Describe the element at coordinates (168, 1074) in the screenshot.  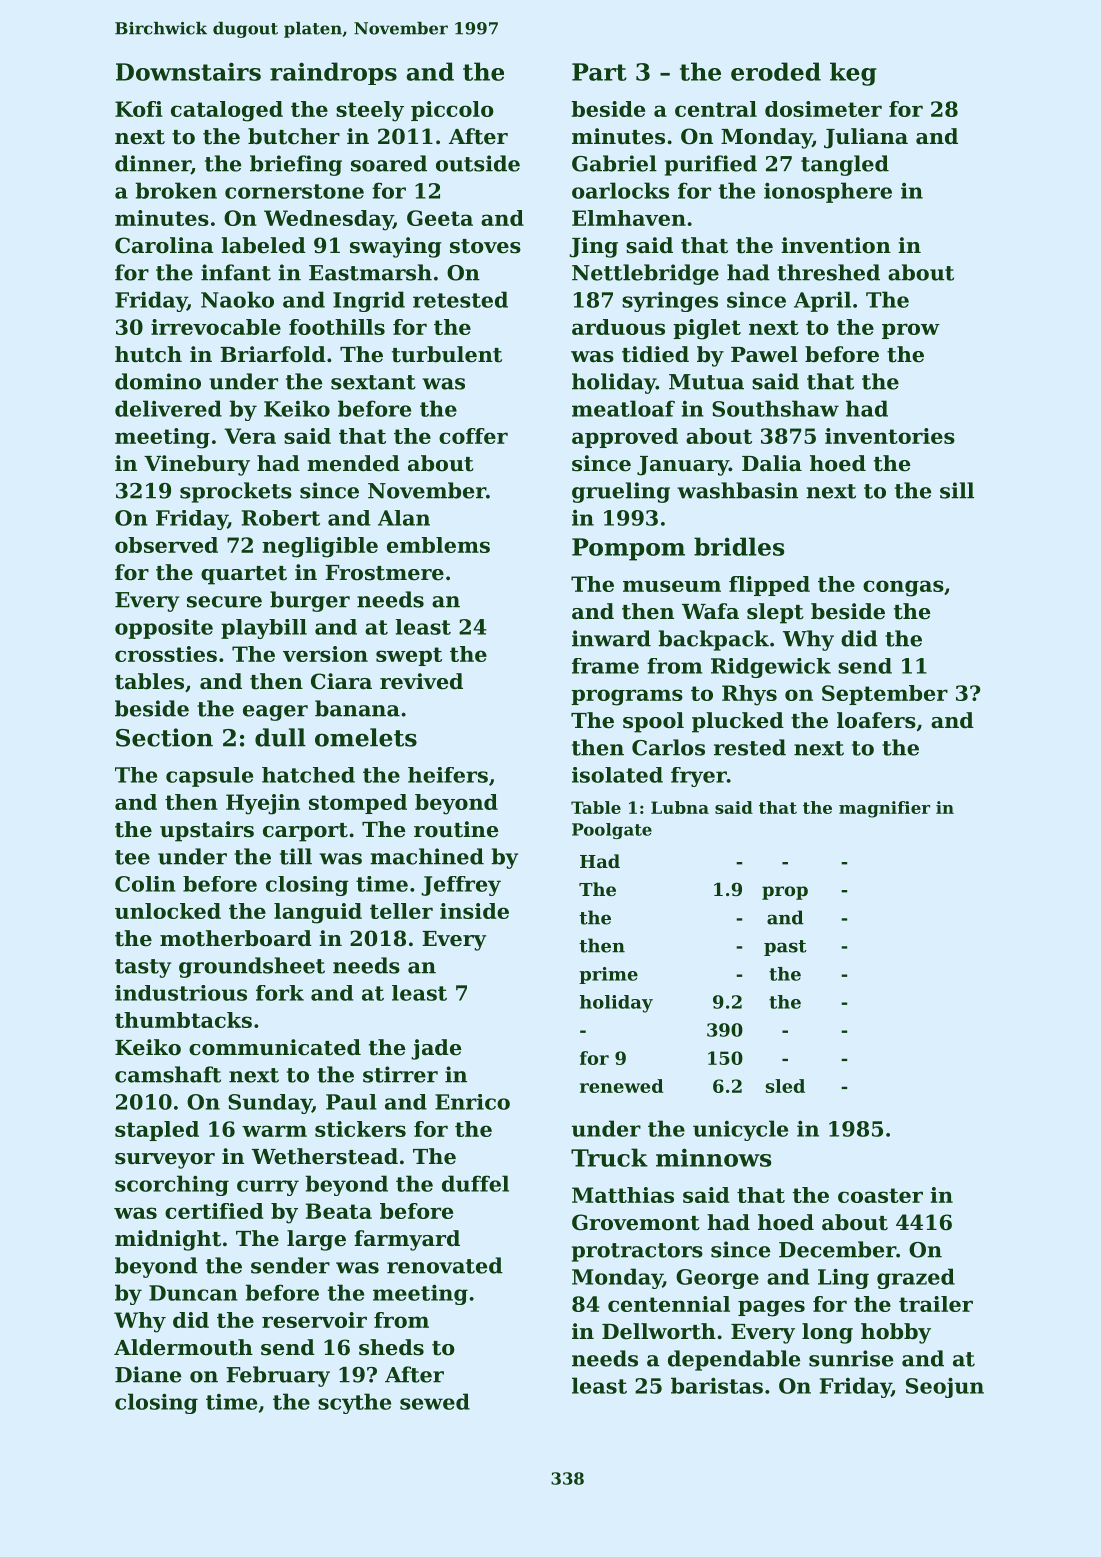
I see `camshaft` at that location.
